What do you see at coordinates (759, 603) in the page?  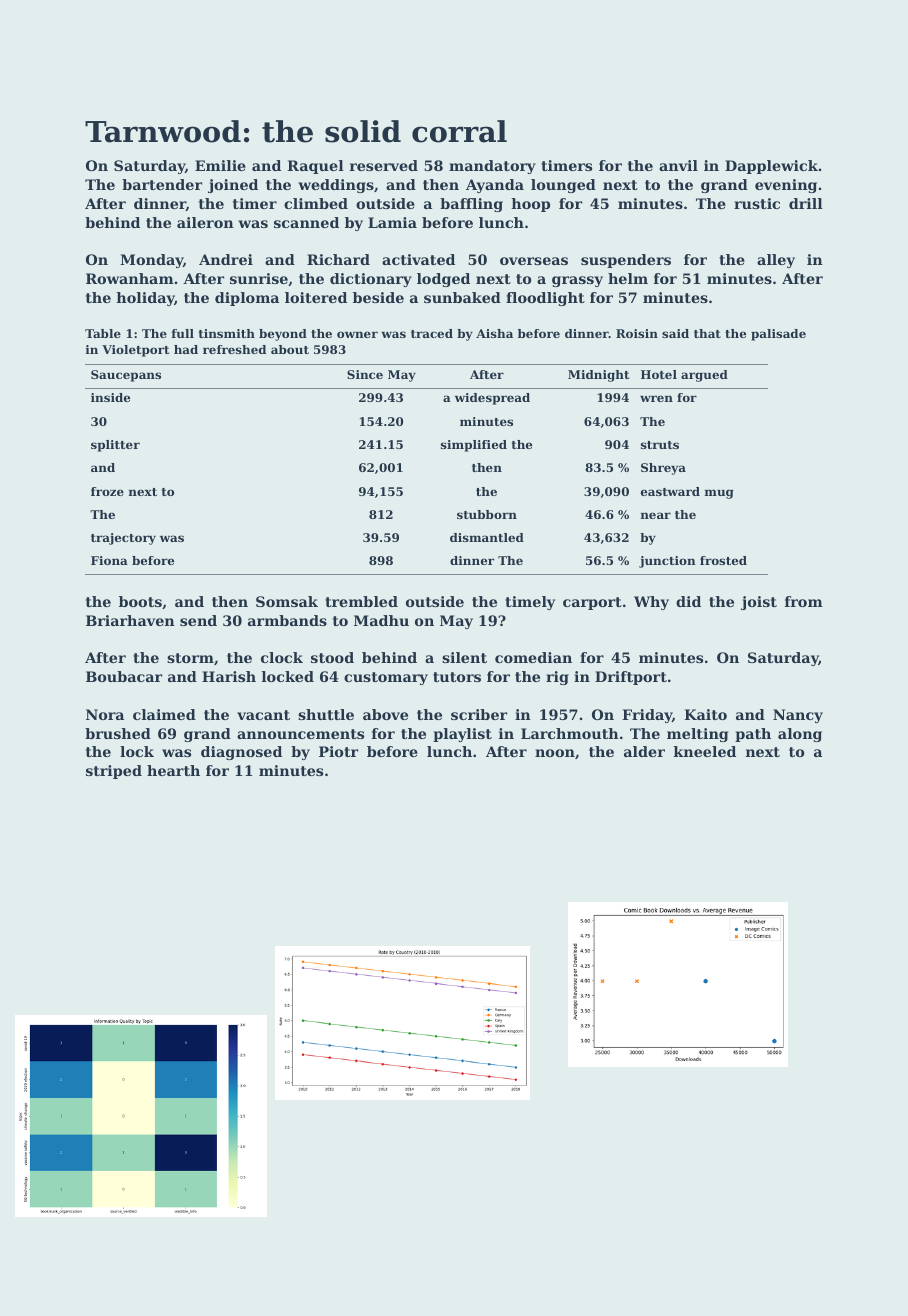 I see `joist` at bounding box center [759, 603].
